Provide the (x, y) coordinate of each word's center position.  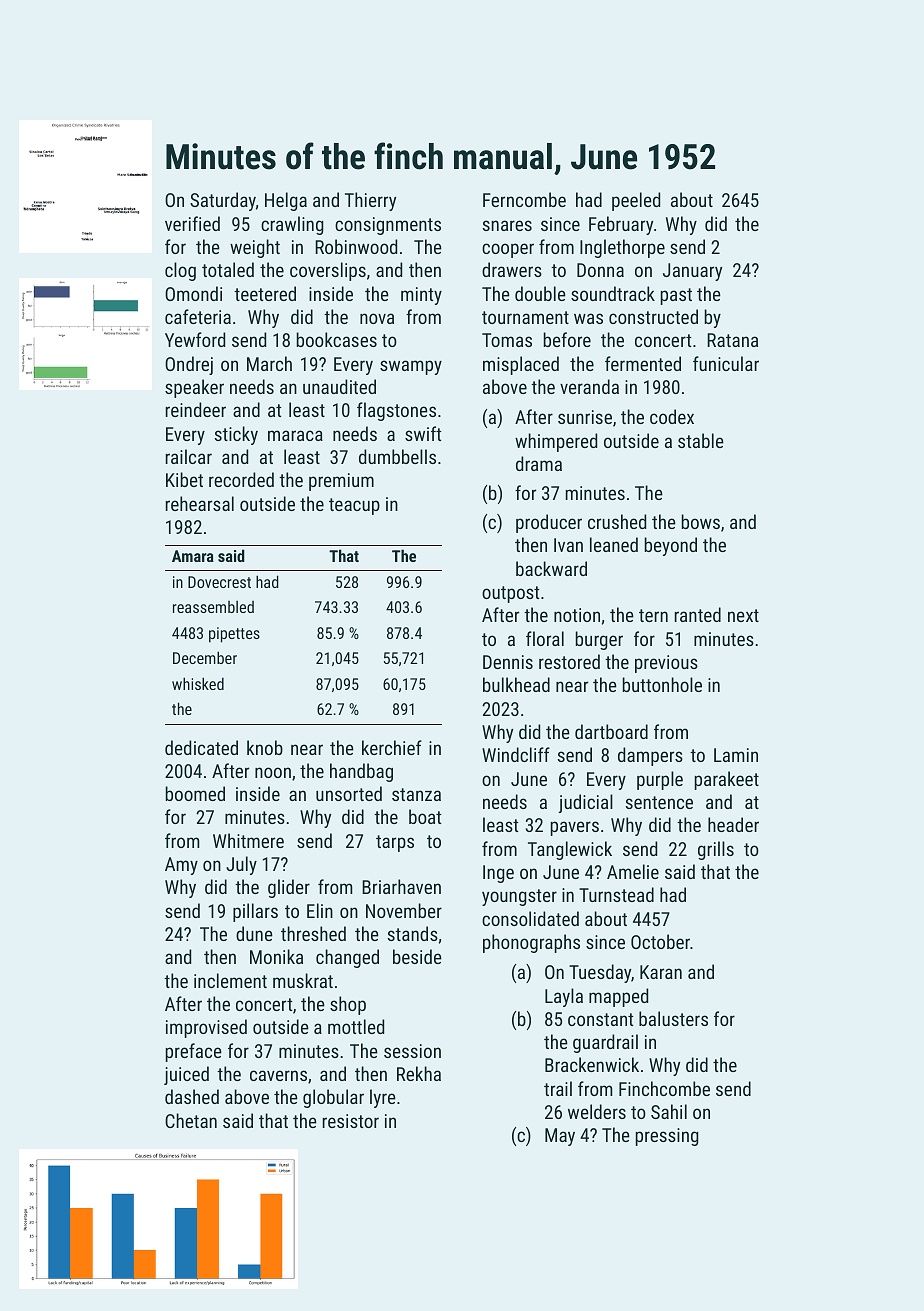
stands (412, 933)
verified (192, 223)
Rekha (419, 1073)
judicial (586, 803)
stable (701, 440)
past (676, 296)
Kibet (184, 479)
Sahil (669, 1111)
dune (254, 933)
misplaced (521, 365)
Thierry (370, 201)
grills (716, 850)
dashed (192, 1096)
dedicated (201, 747)
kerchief (392, 747)
